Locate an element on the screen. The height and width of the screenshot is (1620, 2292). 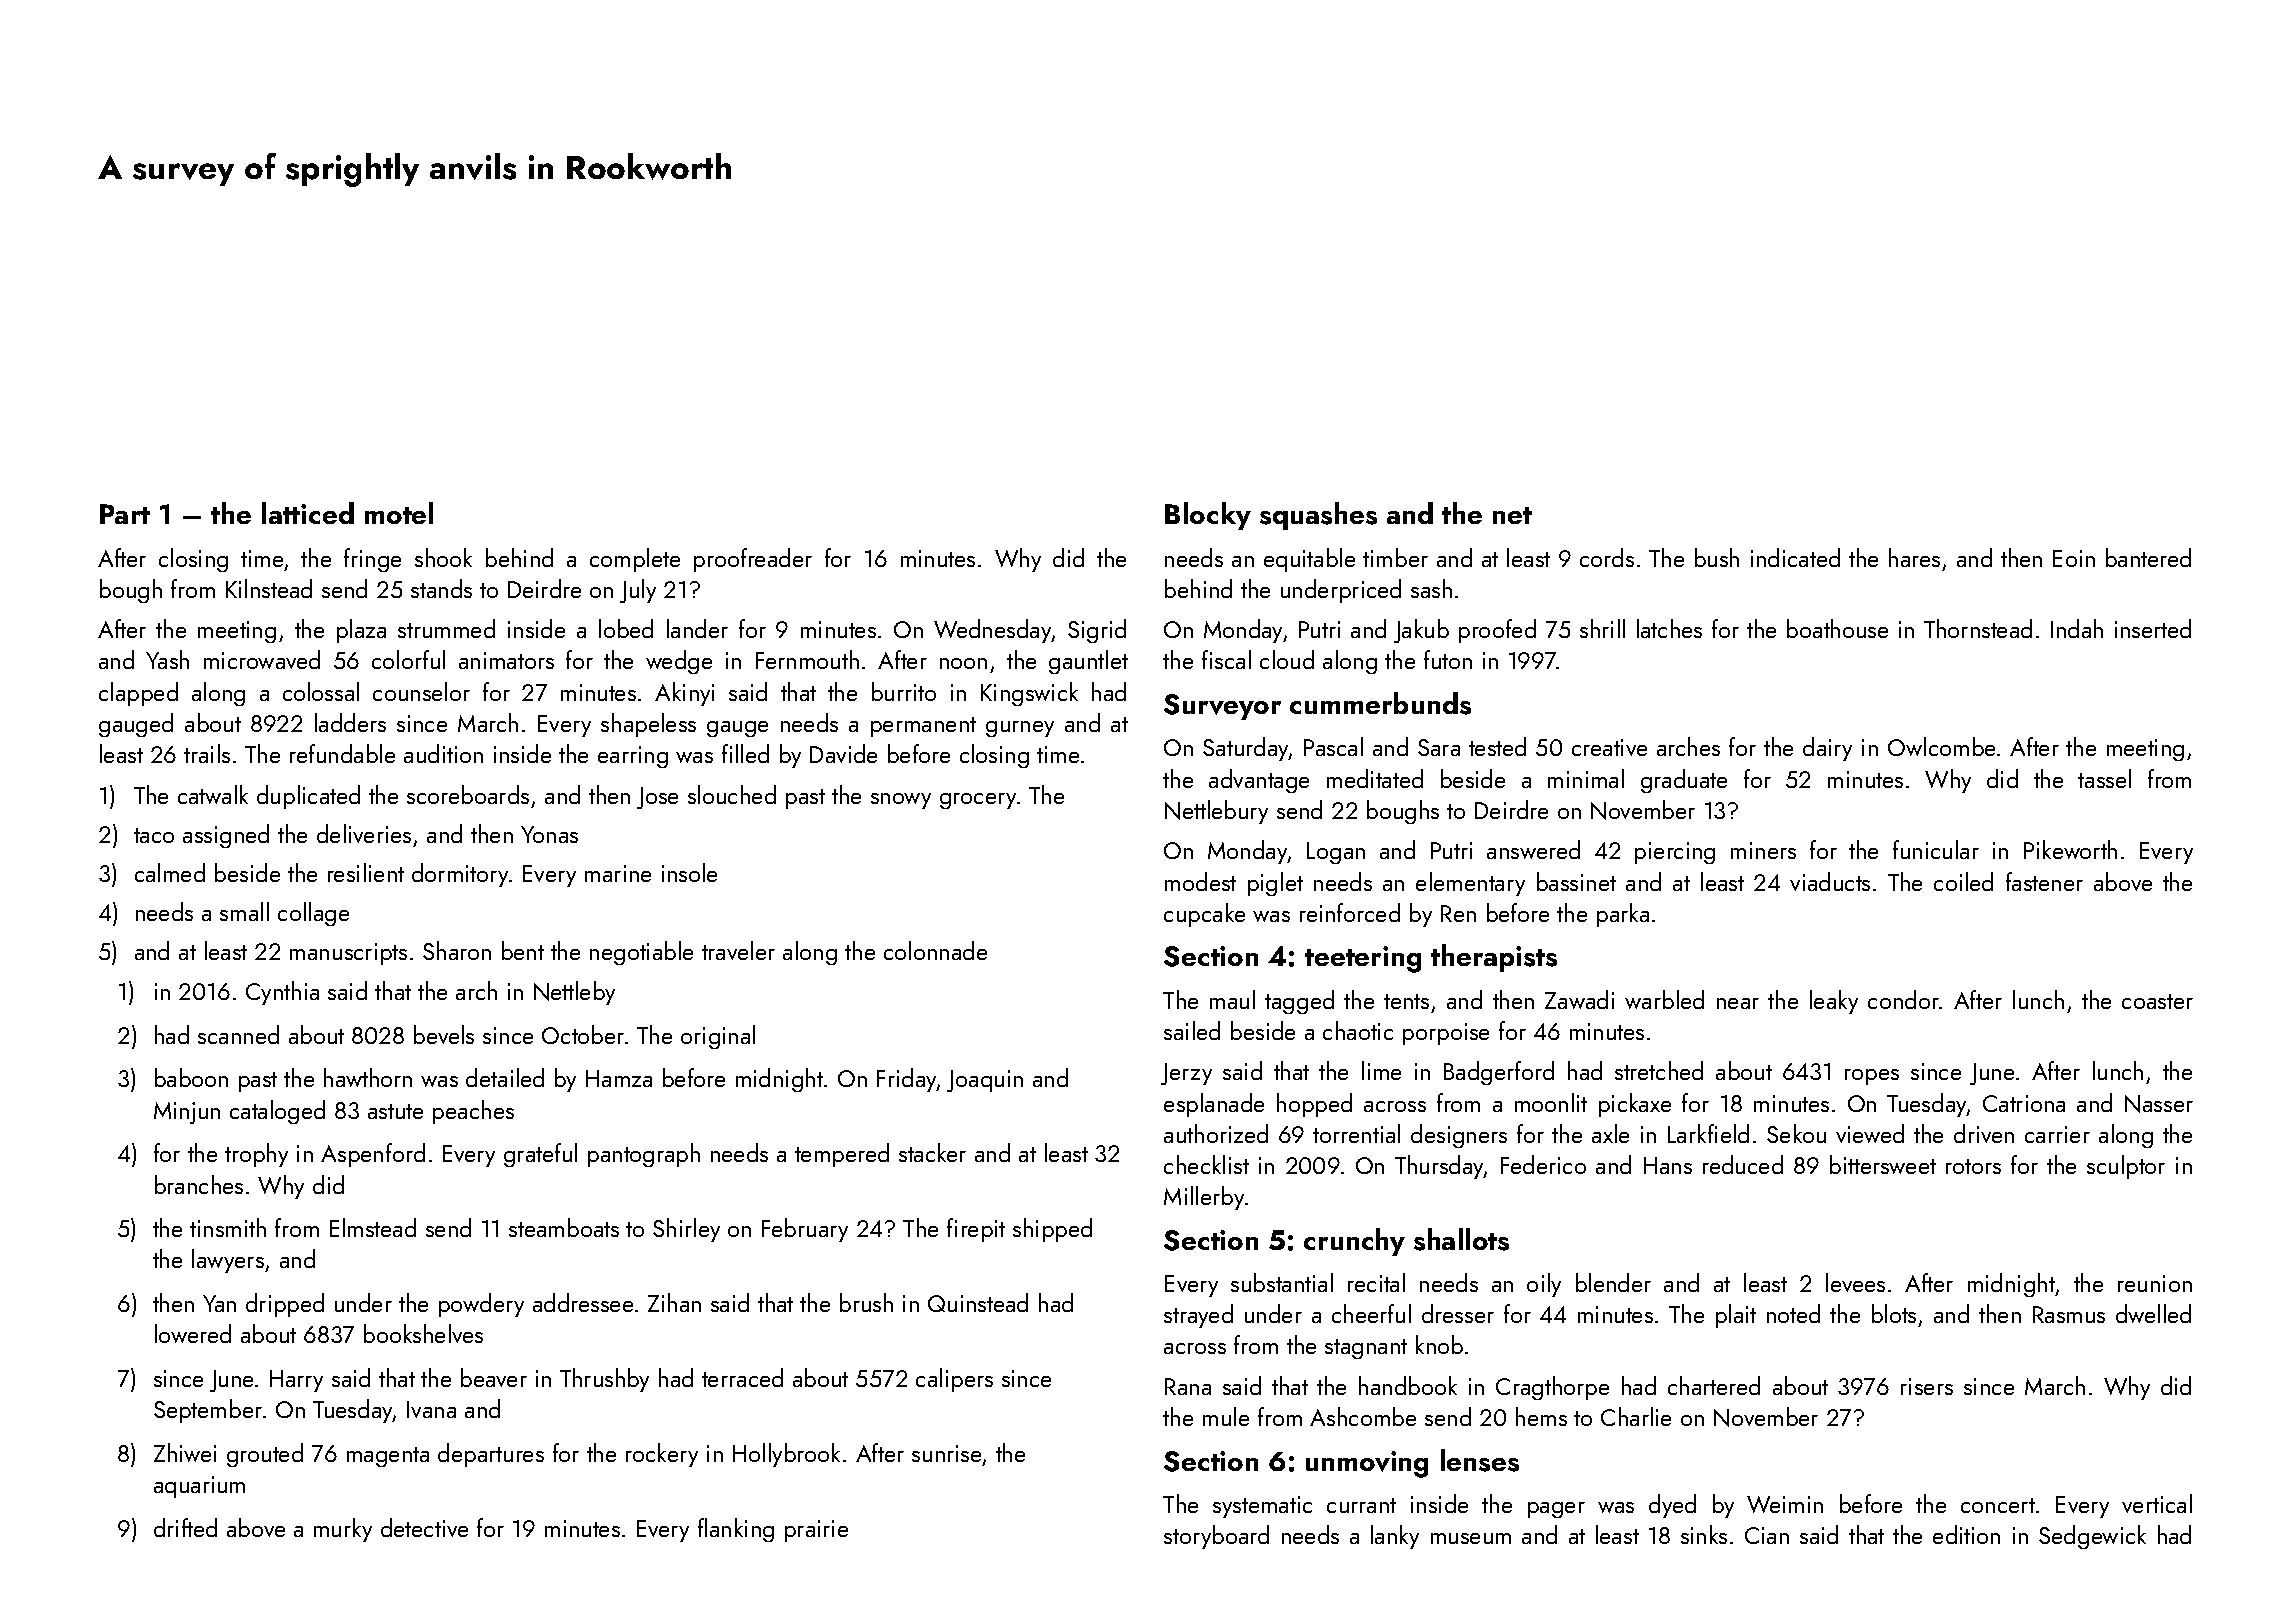
Yash is located at coordinates (167, 659).
